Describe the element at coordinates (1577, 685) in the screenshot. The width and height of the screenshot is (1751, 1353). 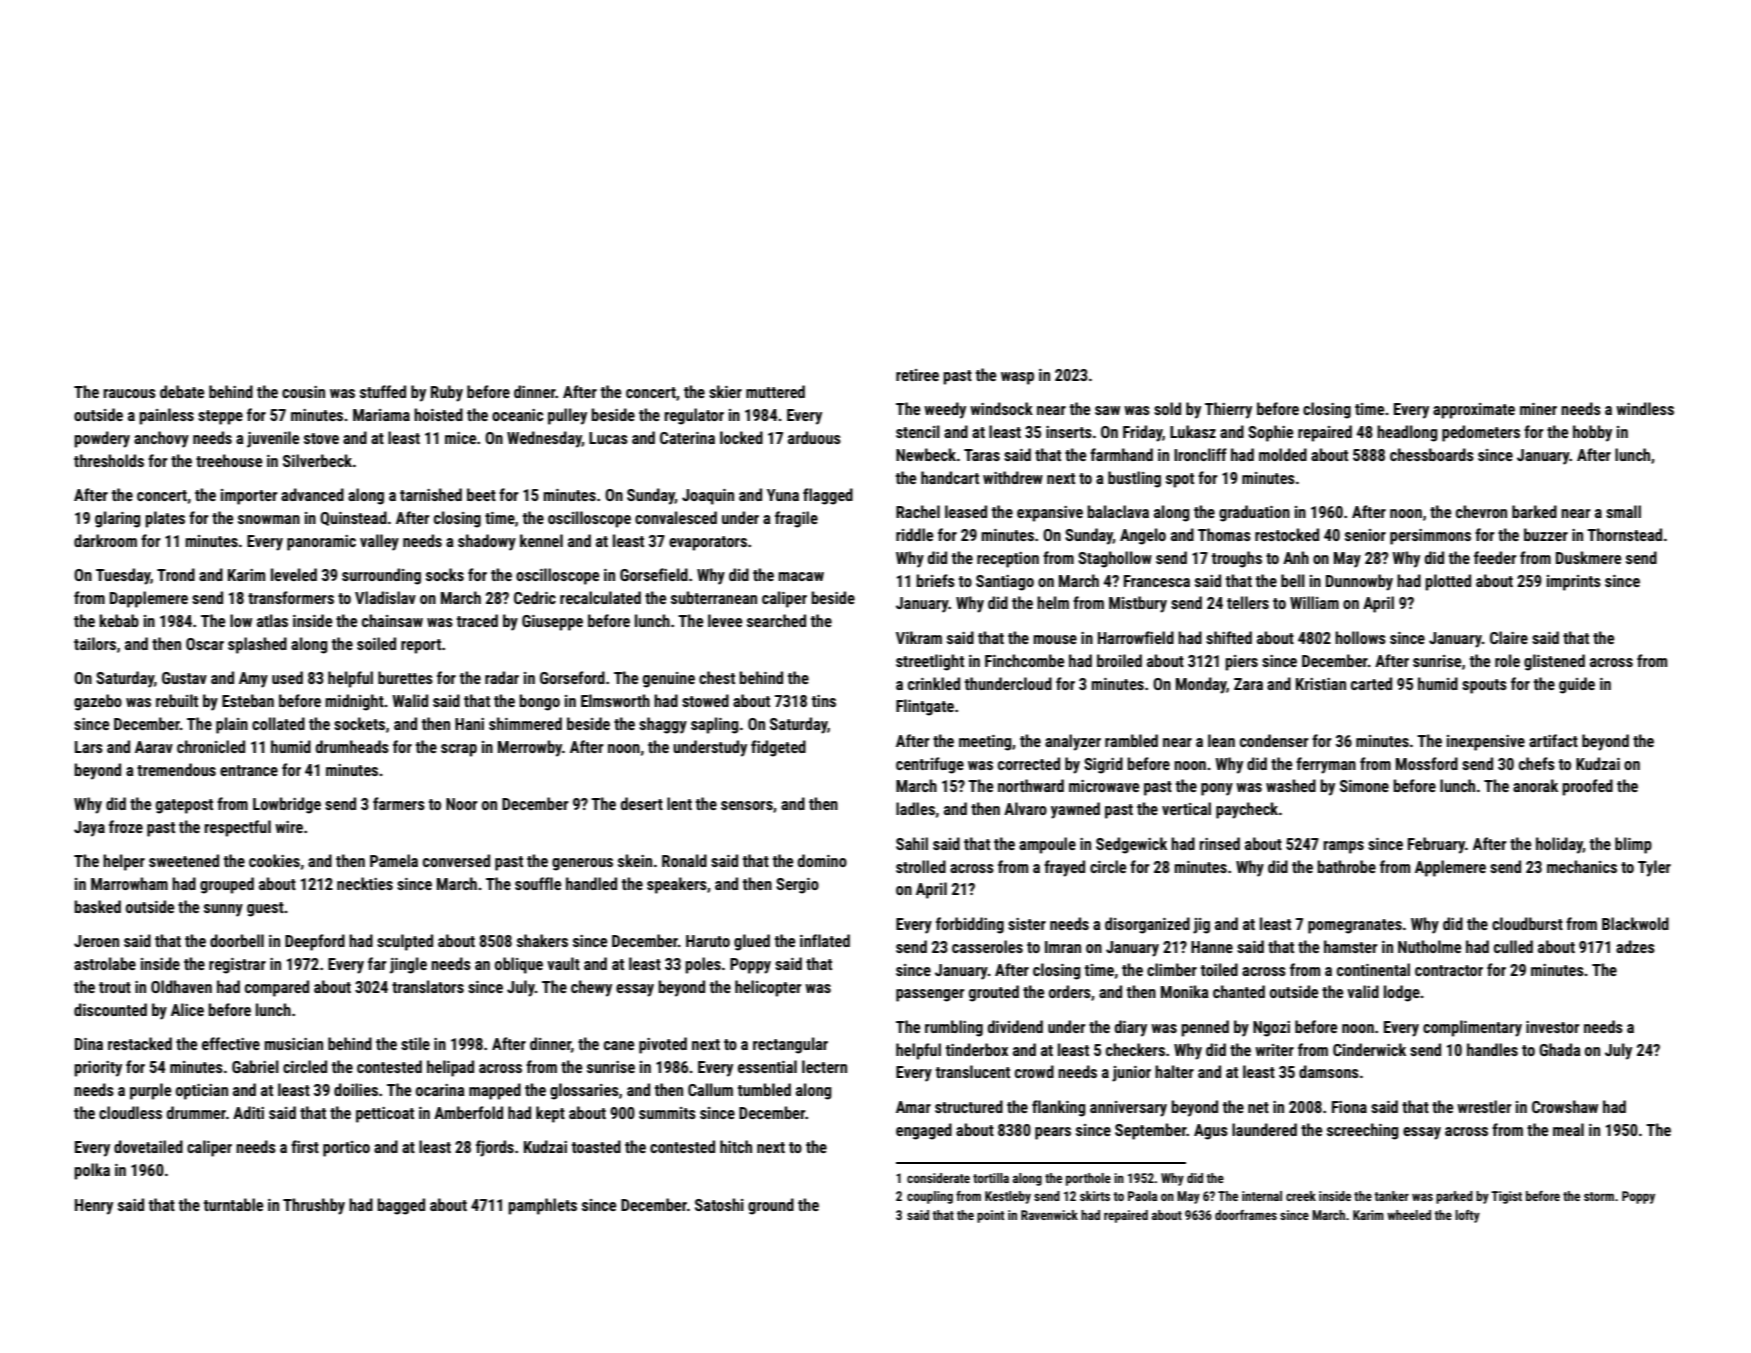
I see `guide` at that location.
